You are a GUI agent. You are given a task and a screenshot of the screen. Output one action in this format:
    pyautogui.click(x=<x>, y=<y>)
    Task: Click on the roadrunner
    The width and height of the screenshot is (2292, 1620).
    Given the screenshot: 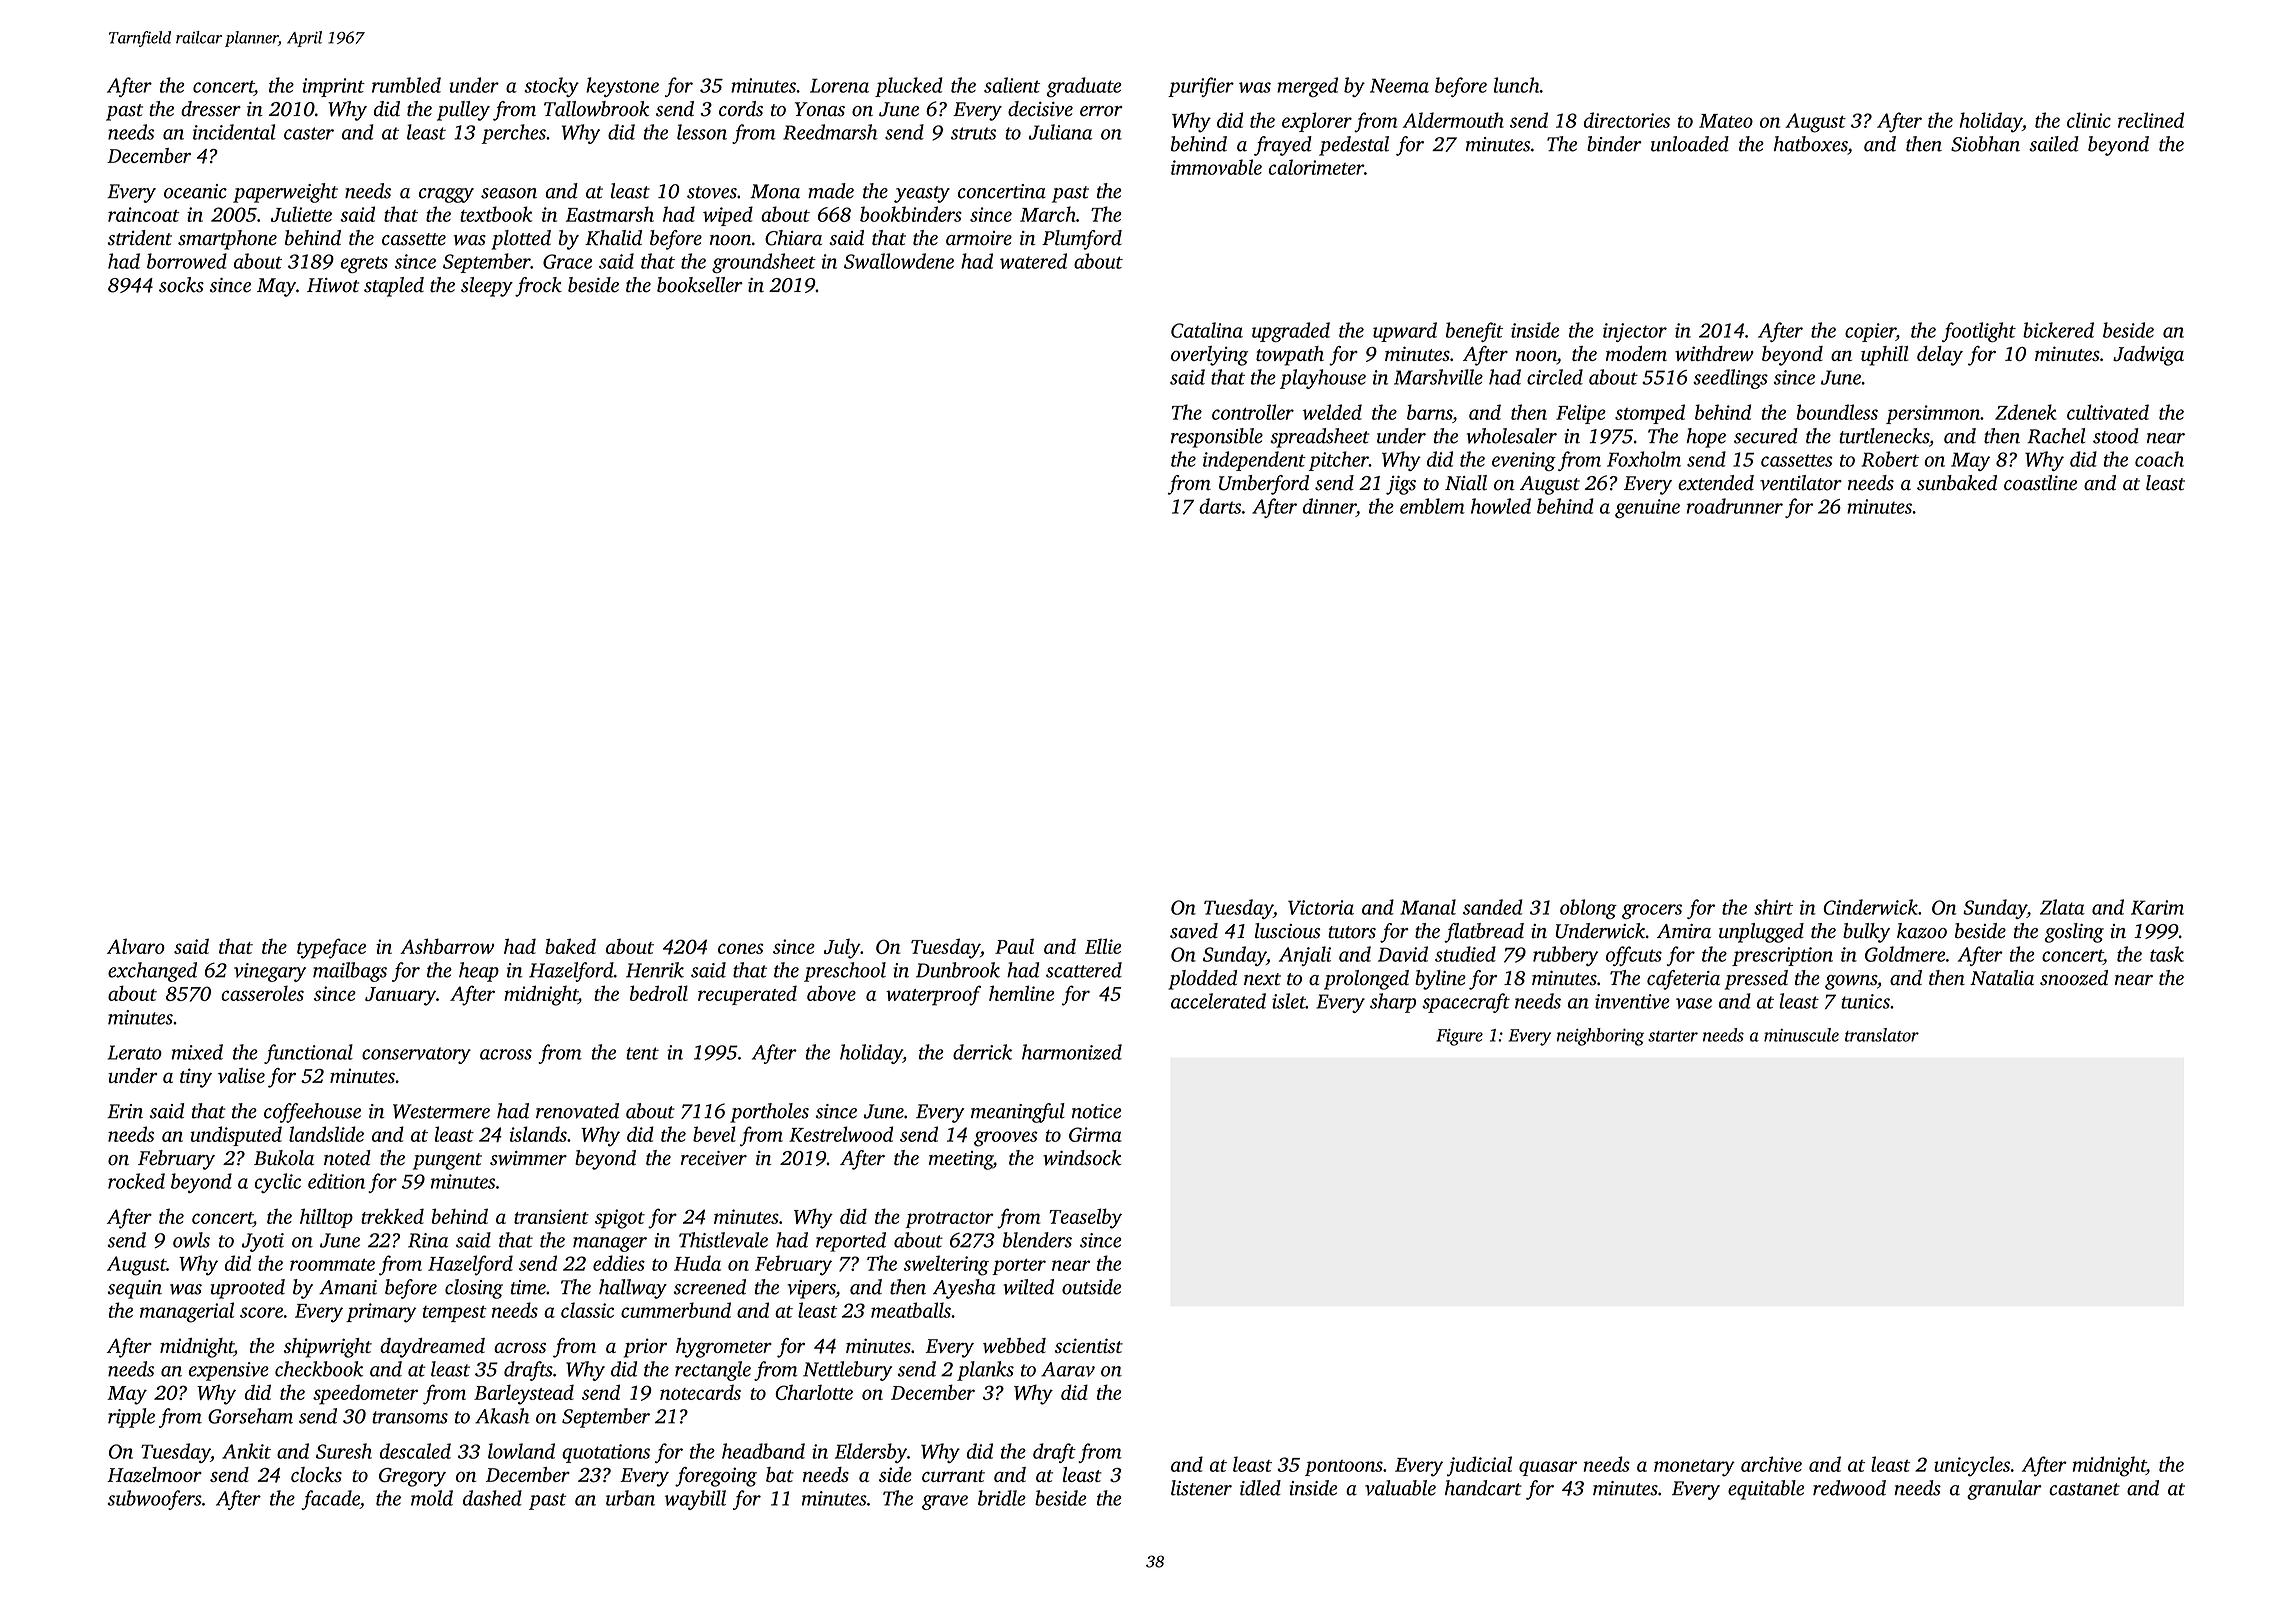 What is the action you would take?
    pyautogui.click(x=1735, y=506)
